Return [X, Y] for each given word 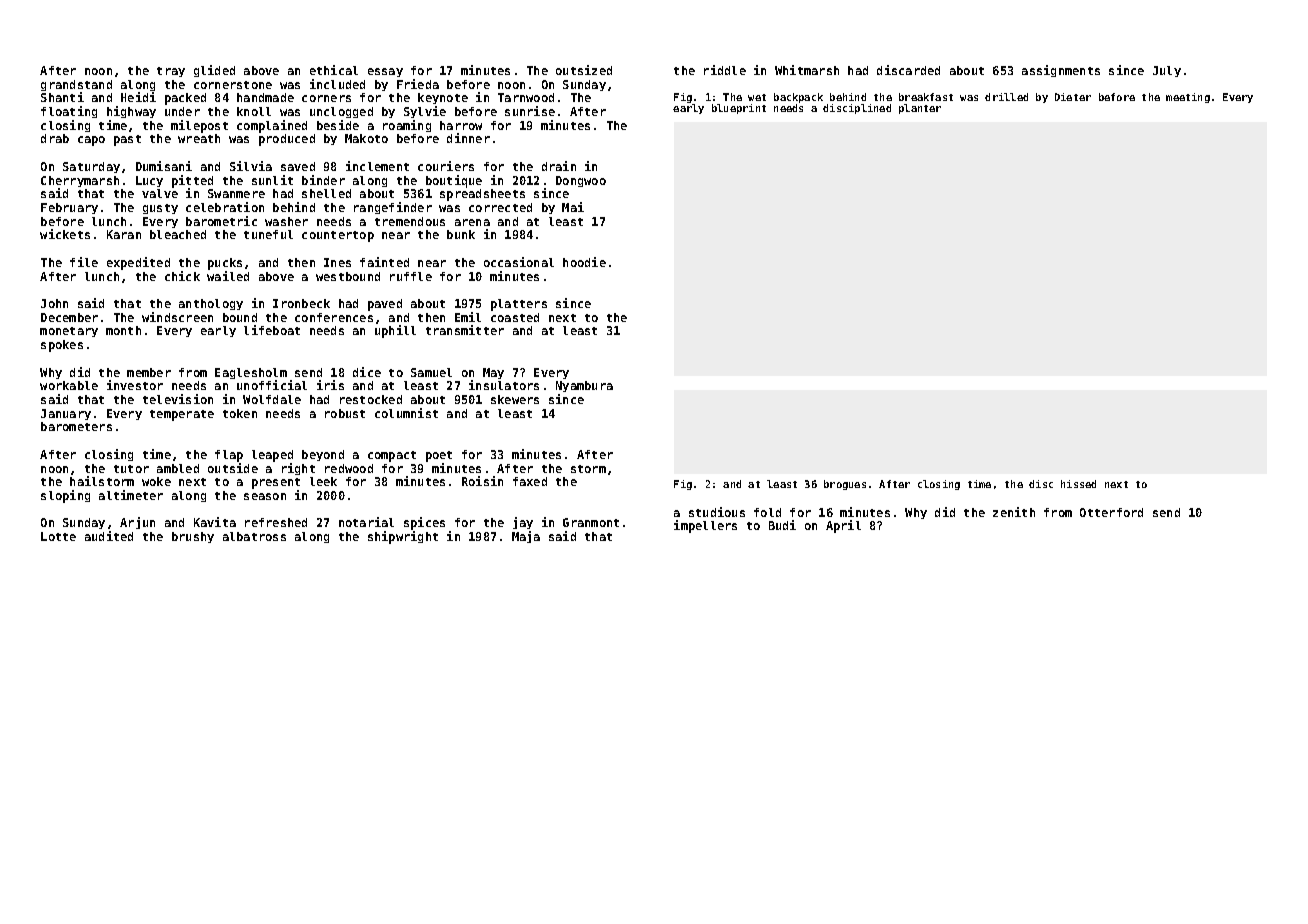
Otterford [1111, 512]
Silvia [251, 166]
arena [472, 222]
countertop [338, 236]
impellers [705, 526]
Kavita [215, 522]
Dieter [1073, 97]
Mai [573, 207]
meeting [1188, 98]
